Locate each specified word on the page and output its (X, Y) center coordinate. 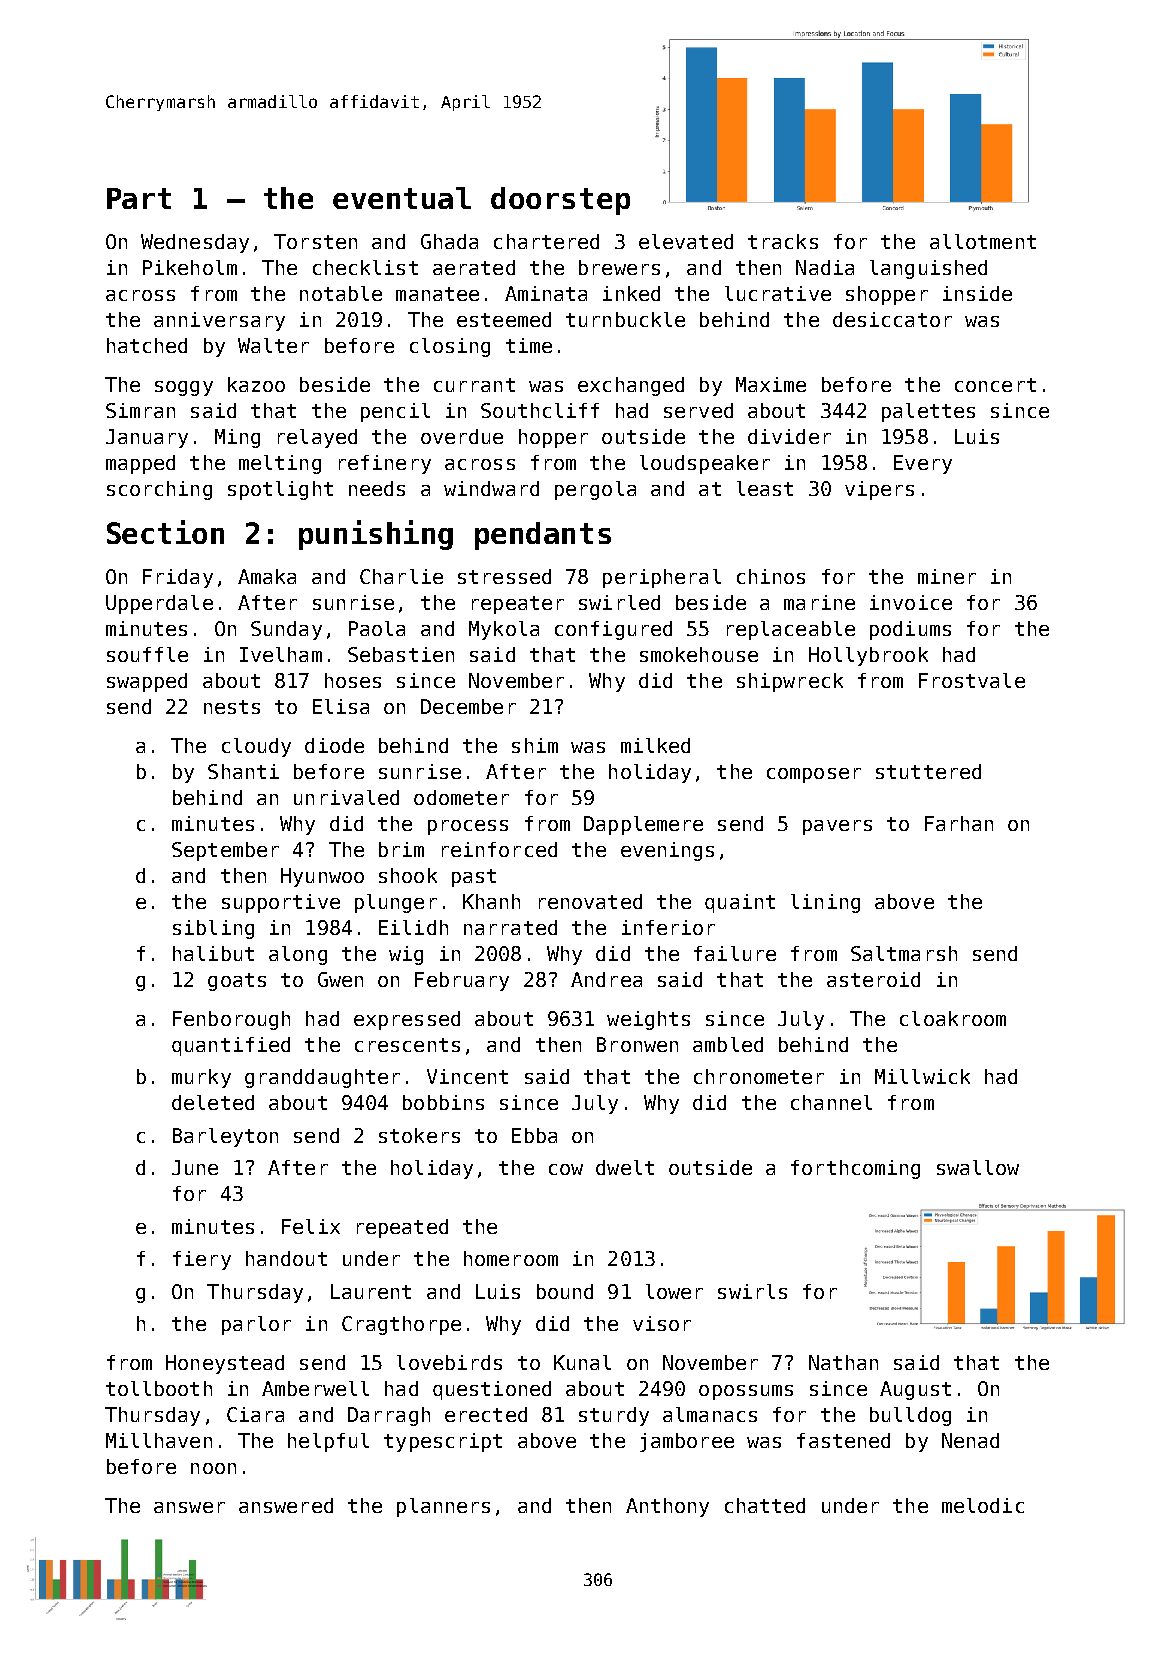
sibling (213, 929)
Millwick (922, 1076)
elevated (686, 241)
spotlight (280, 490)
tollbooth (159, 1388)
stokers (419, 1135)
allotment (983, 241)
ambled (728, 1044)
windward (491, 488)
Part (139, 198)
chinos (771, 576)
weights (648, 1020)
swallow (978, 1167)
